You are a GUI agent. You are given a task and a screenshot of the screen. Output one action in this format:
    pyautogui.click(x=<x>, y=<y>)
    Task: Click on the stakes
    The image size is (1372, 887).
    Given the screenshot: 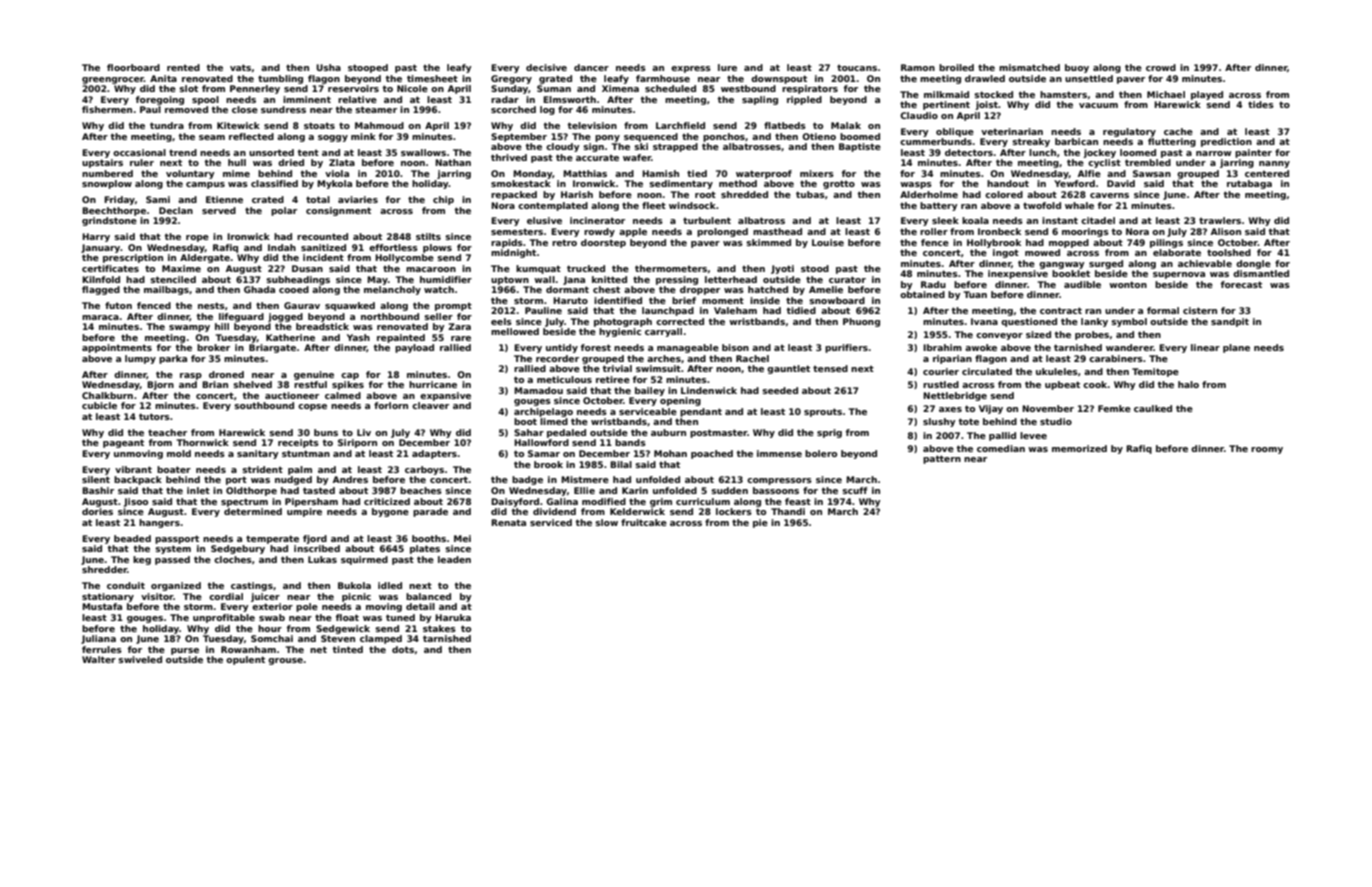 What is the action you would take?
    pyautogui.click(x=439, y=628)
